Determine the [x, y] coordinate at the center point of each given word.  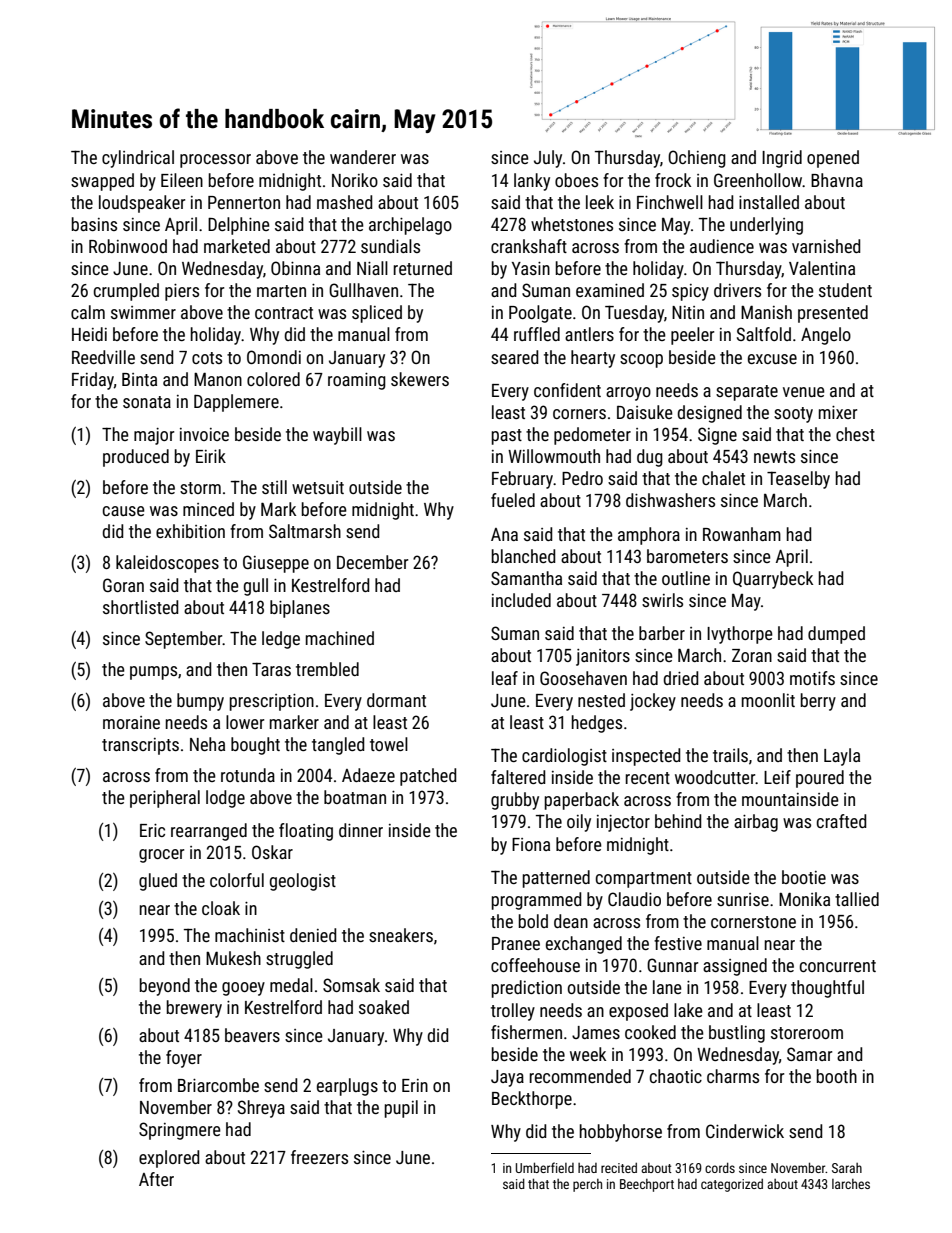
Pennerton [244, 202]
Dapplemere [236, 403]
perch [587, 1185]
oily [579, 823]
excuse [772, 359]
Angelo [826, 336]
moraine [131, 722]
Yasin [531, 268]
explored [169, 1159]
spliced [377, 314]
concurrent [838, 966]
